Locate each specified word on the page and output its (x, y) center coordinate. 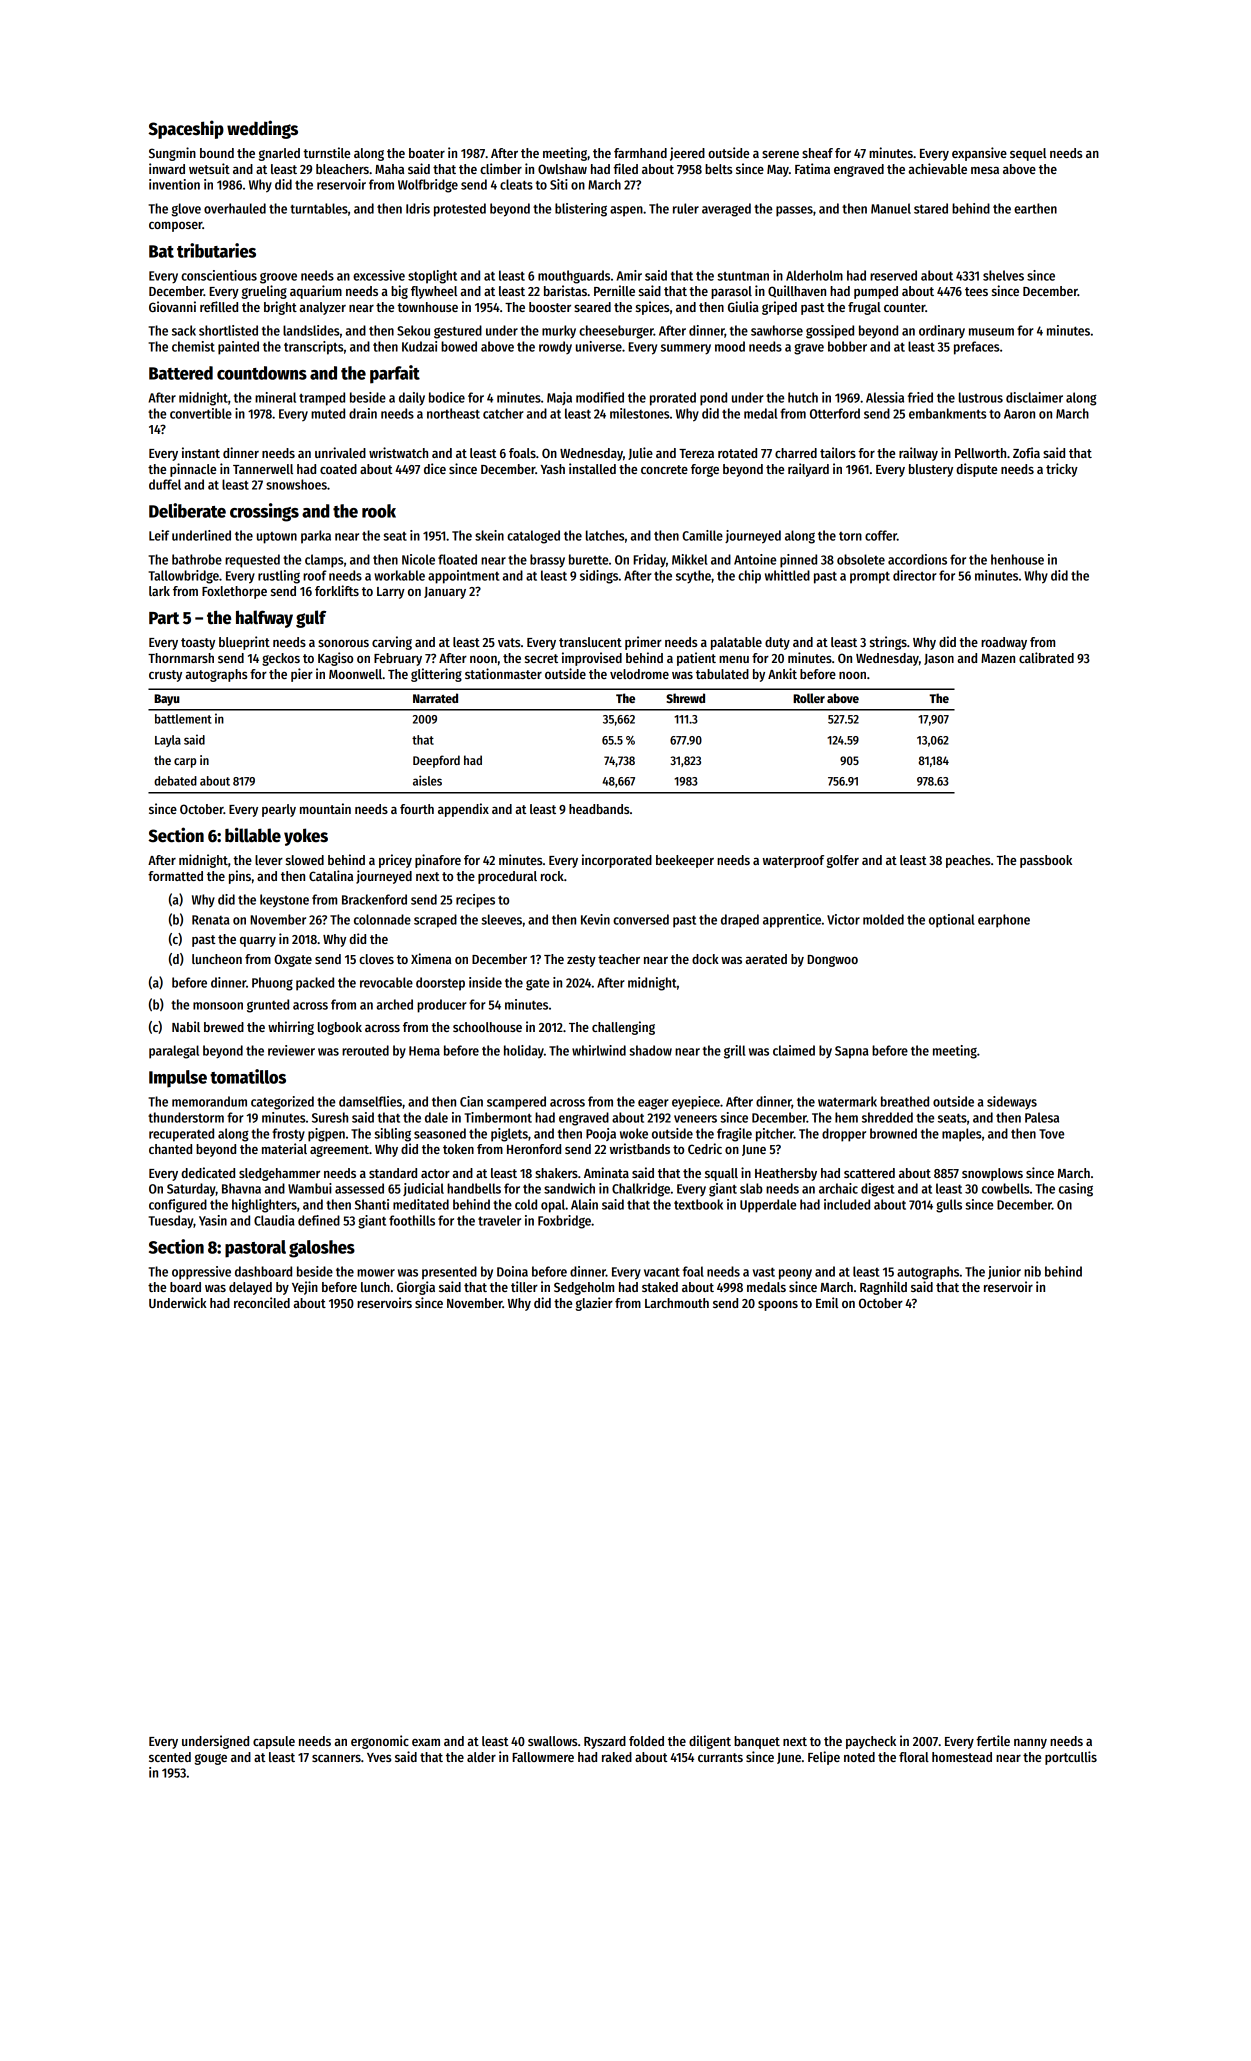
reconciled (262, 1302)
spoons (778, 1305)
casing (1076, 1190)
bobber (847, 346)
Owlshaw (562, 169)
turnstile (326, 152)
